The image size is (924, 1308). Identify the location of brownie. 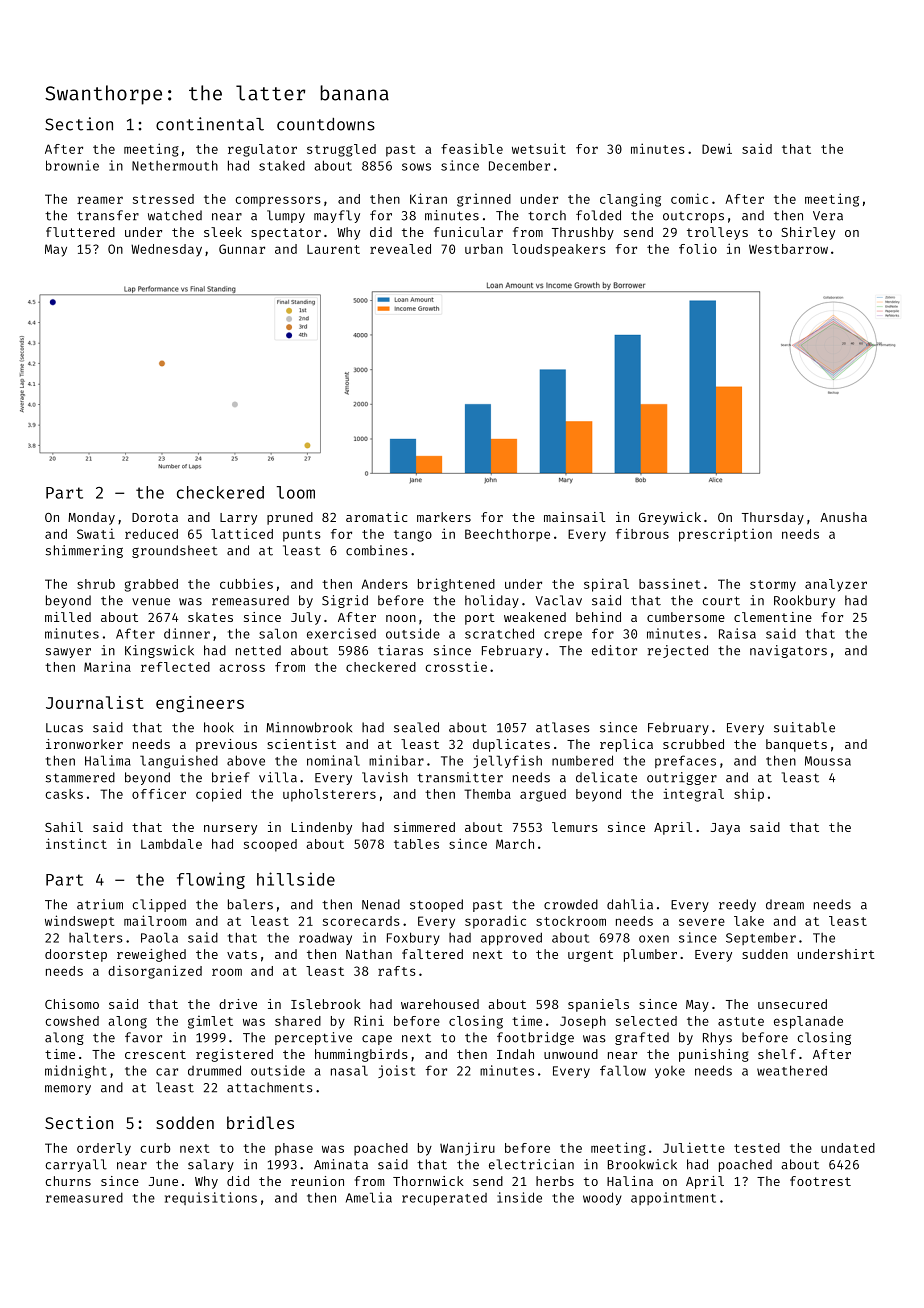
(72, 165).
